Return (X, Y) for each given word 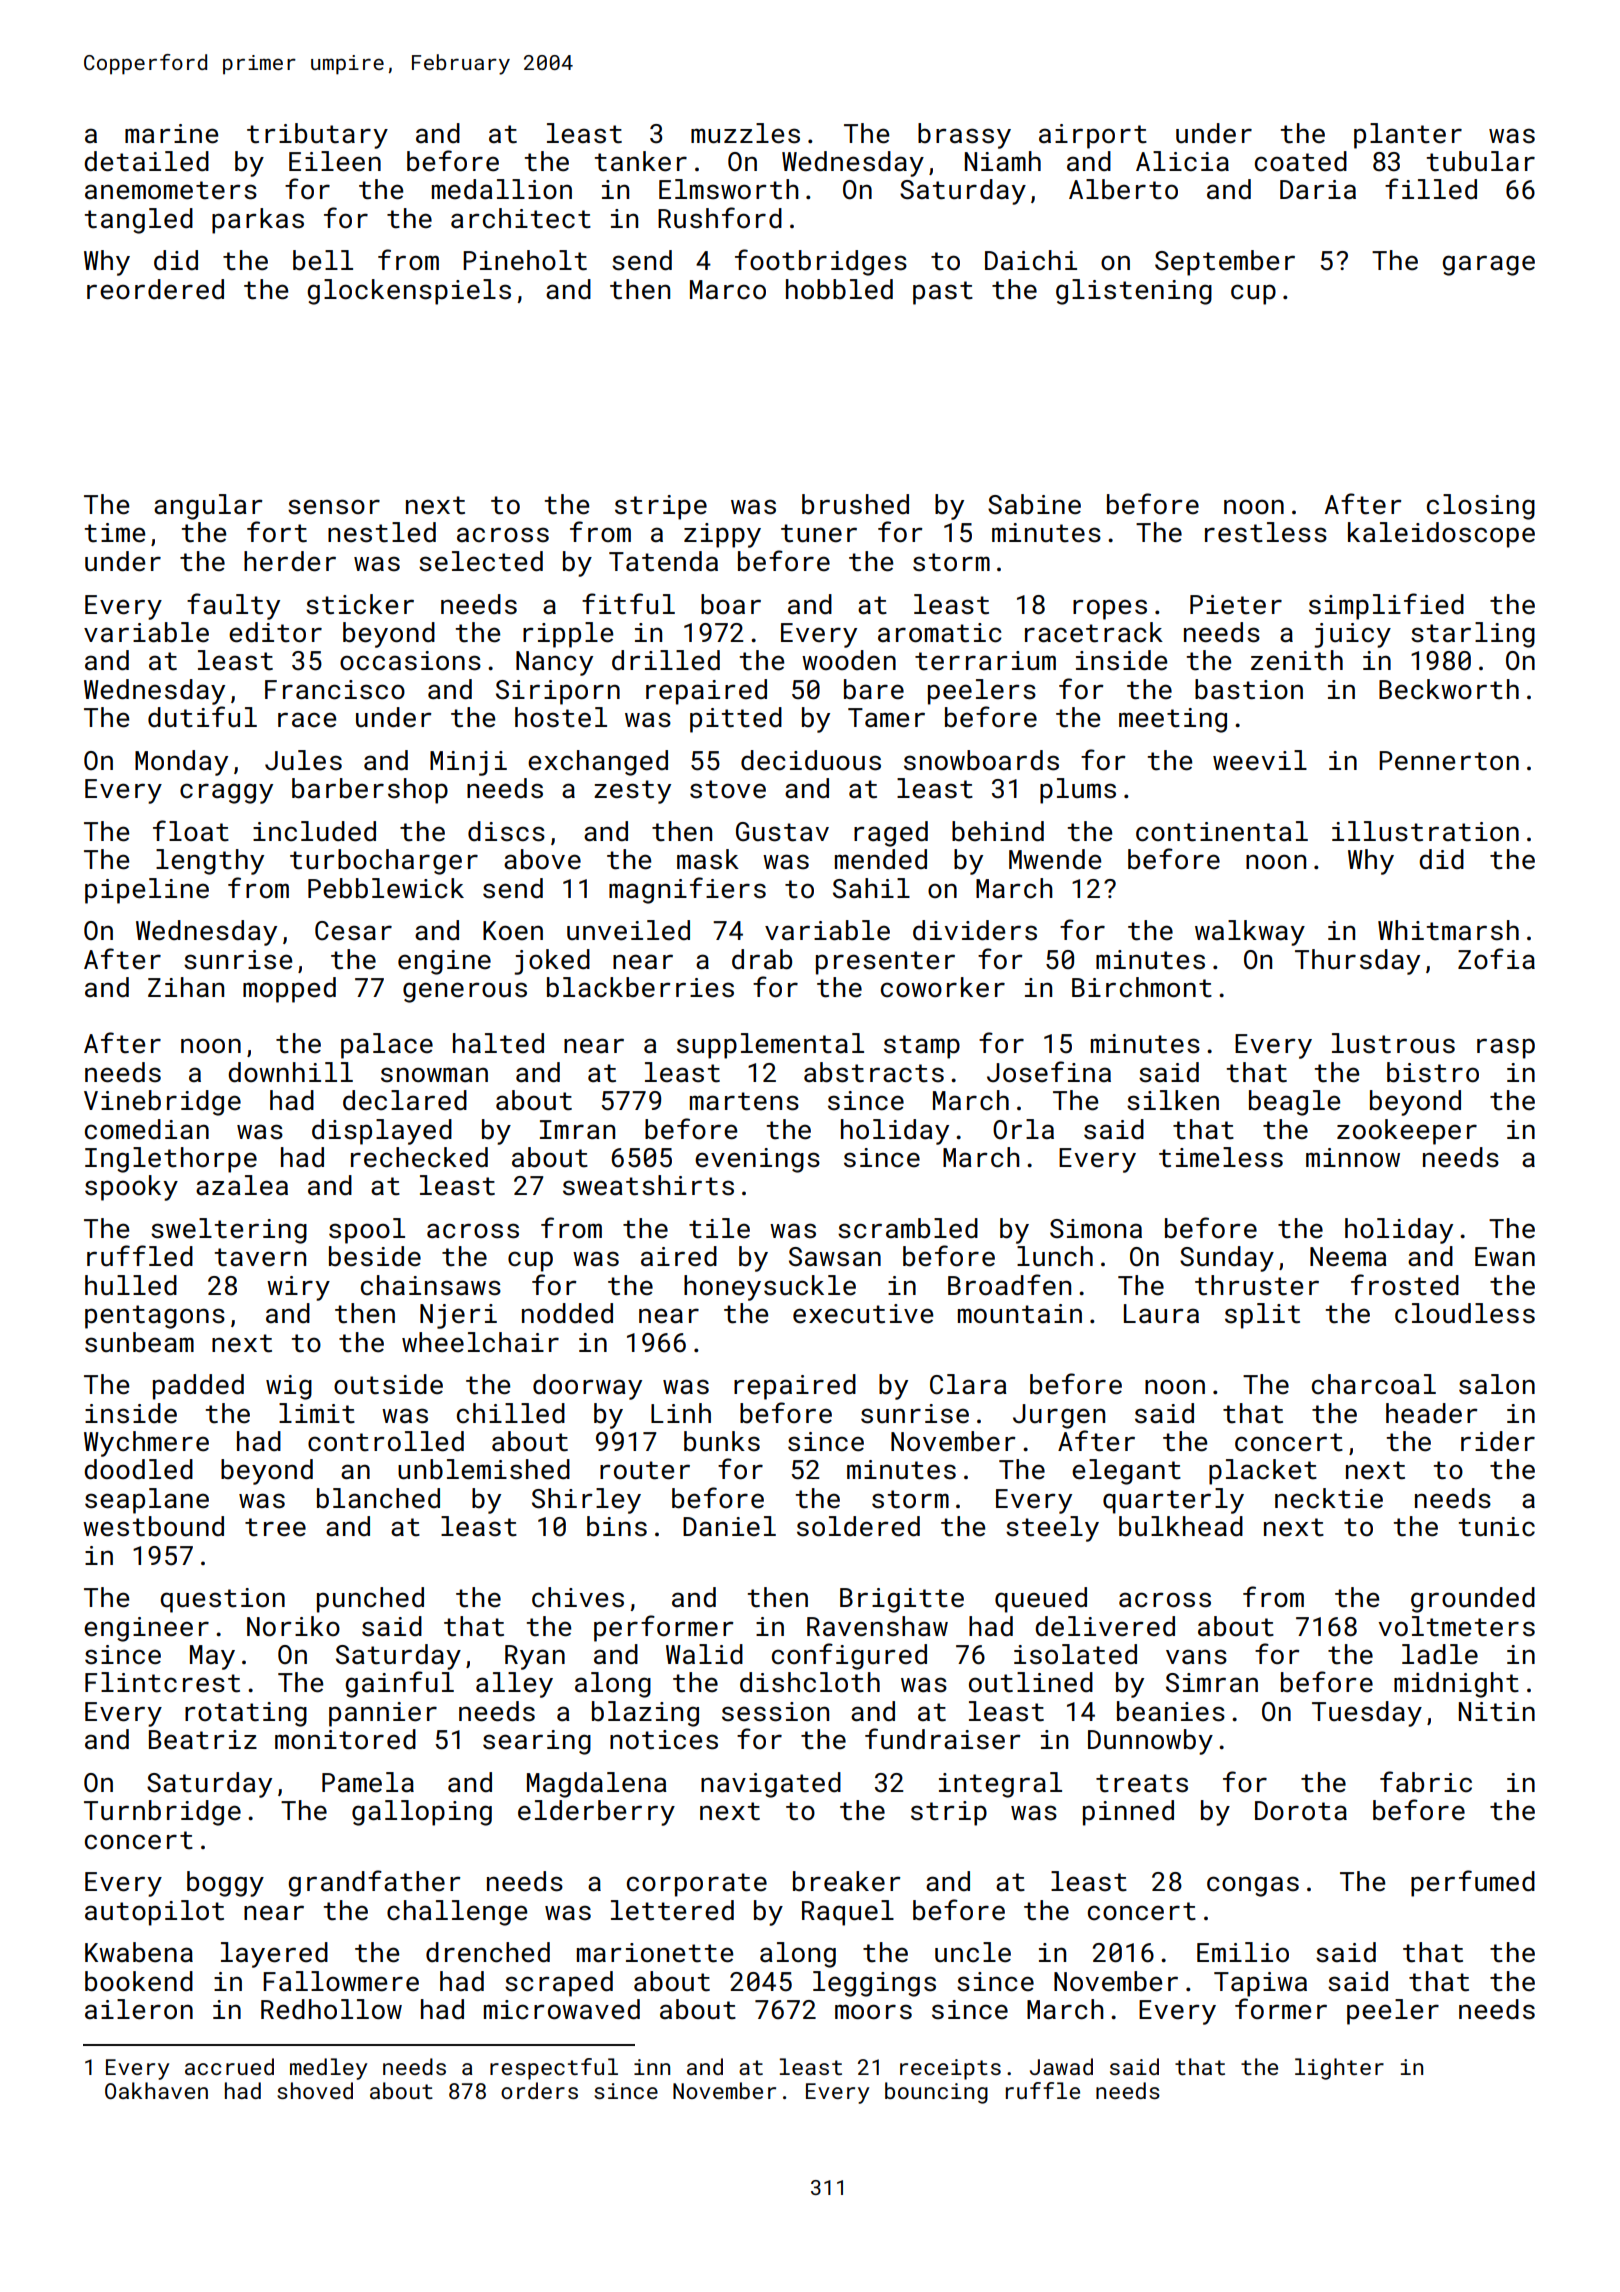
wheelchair (480, 1342)
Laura (1161, 1314)
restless (1266, 532)
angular (208, 507)
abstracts (874, 1072)
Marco (728, 290)
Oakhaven (156, 2090)
